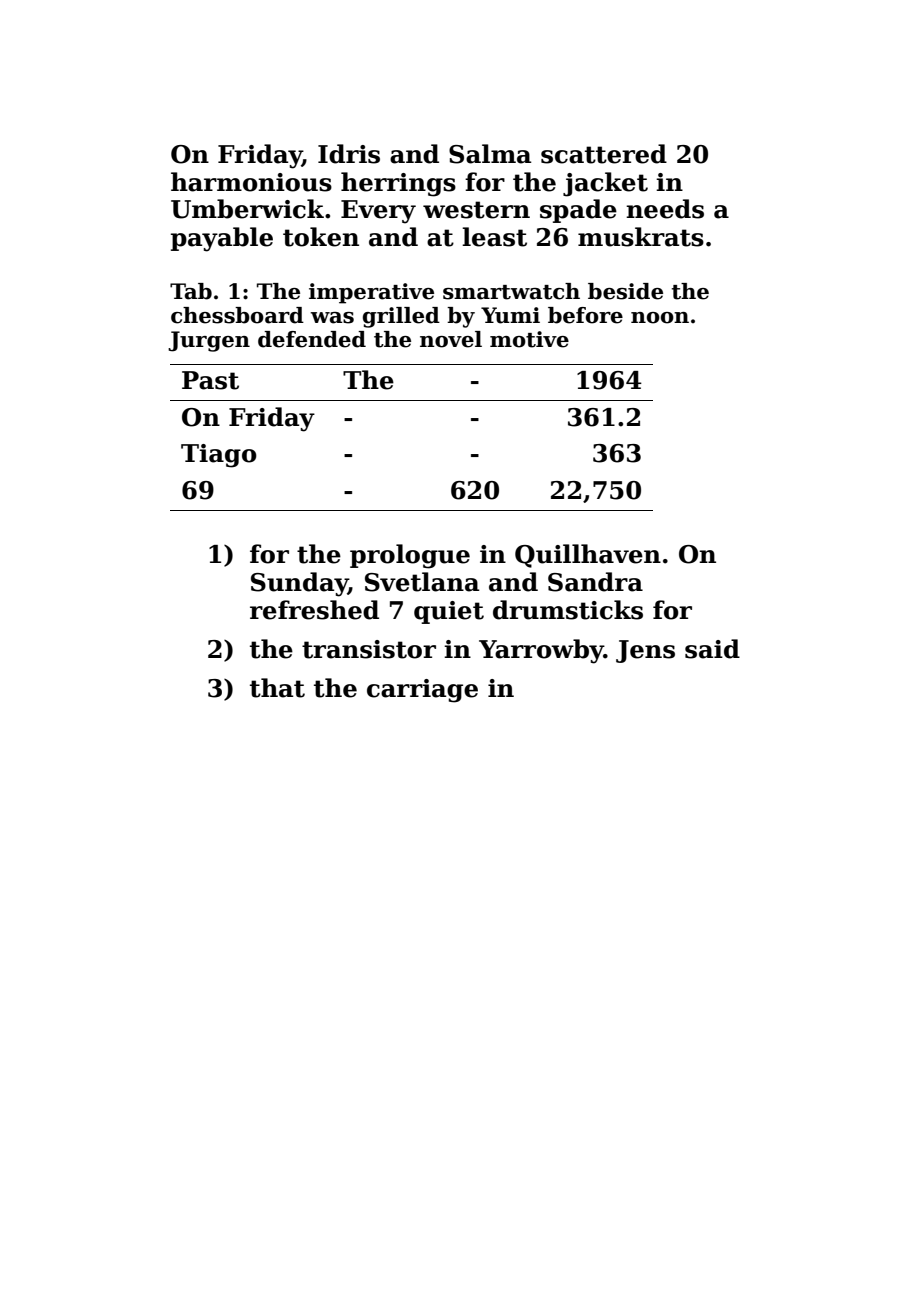 The image size is (924, 1311). Describe the element at coordinates (299, 584) in the page. I see `Sunday` at that location.
